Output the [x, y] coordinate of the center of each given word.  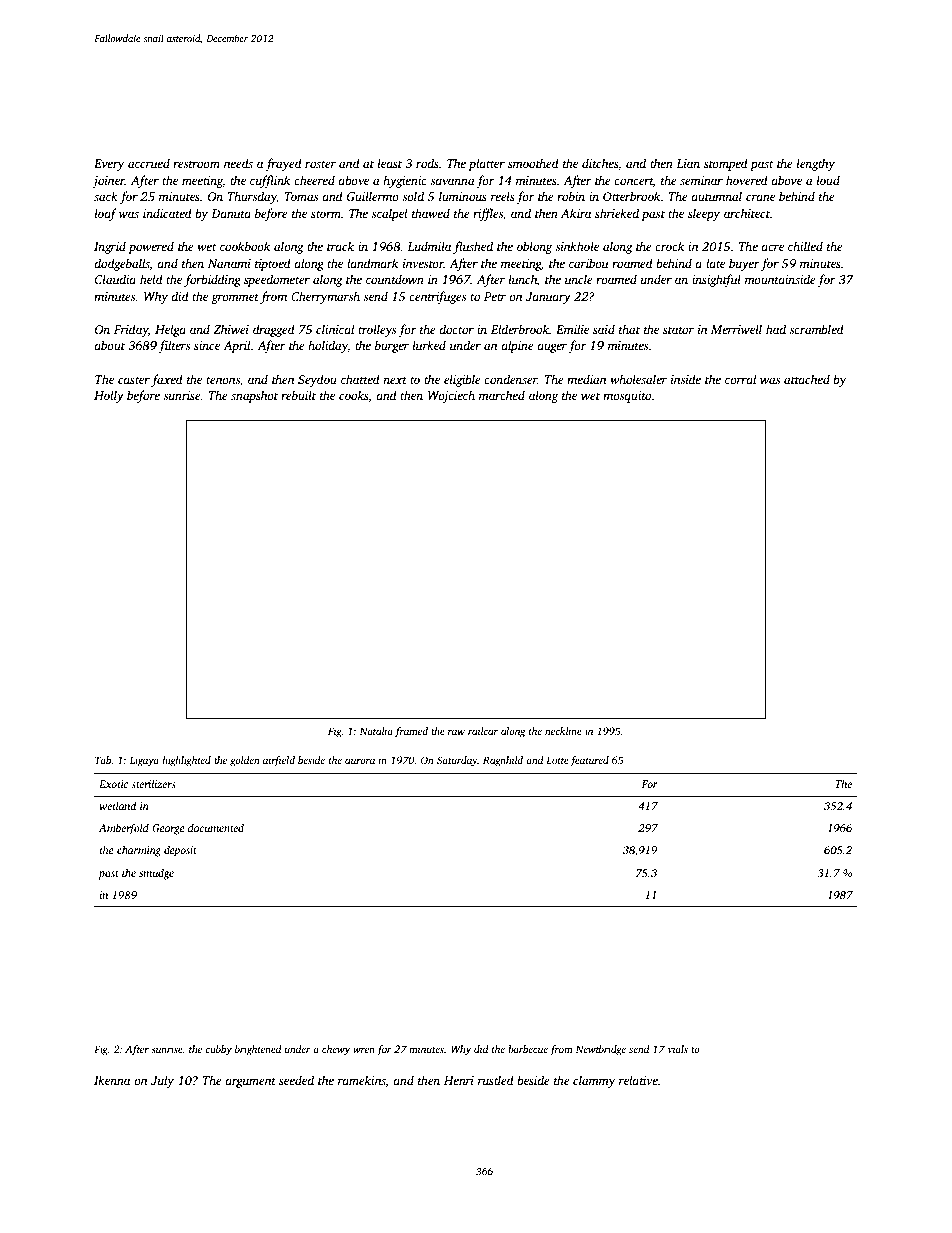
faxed [167, 380]
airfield [279, 761]
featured [589, 761]
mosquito [627, 397]
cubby [218, 1050]
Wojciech [451, 396]
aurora [360, 761]
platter [486, 164]
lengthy [816, 164]
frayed [283, 164]
